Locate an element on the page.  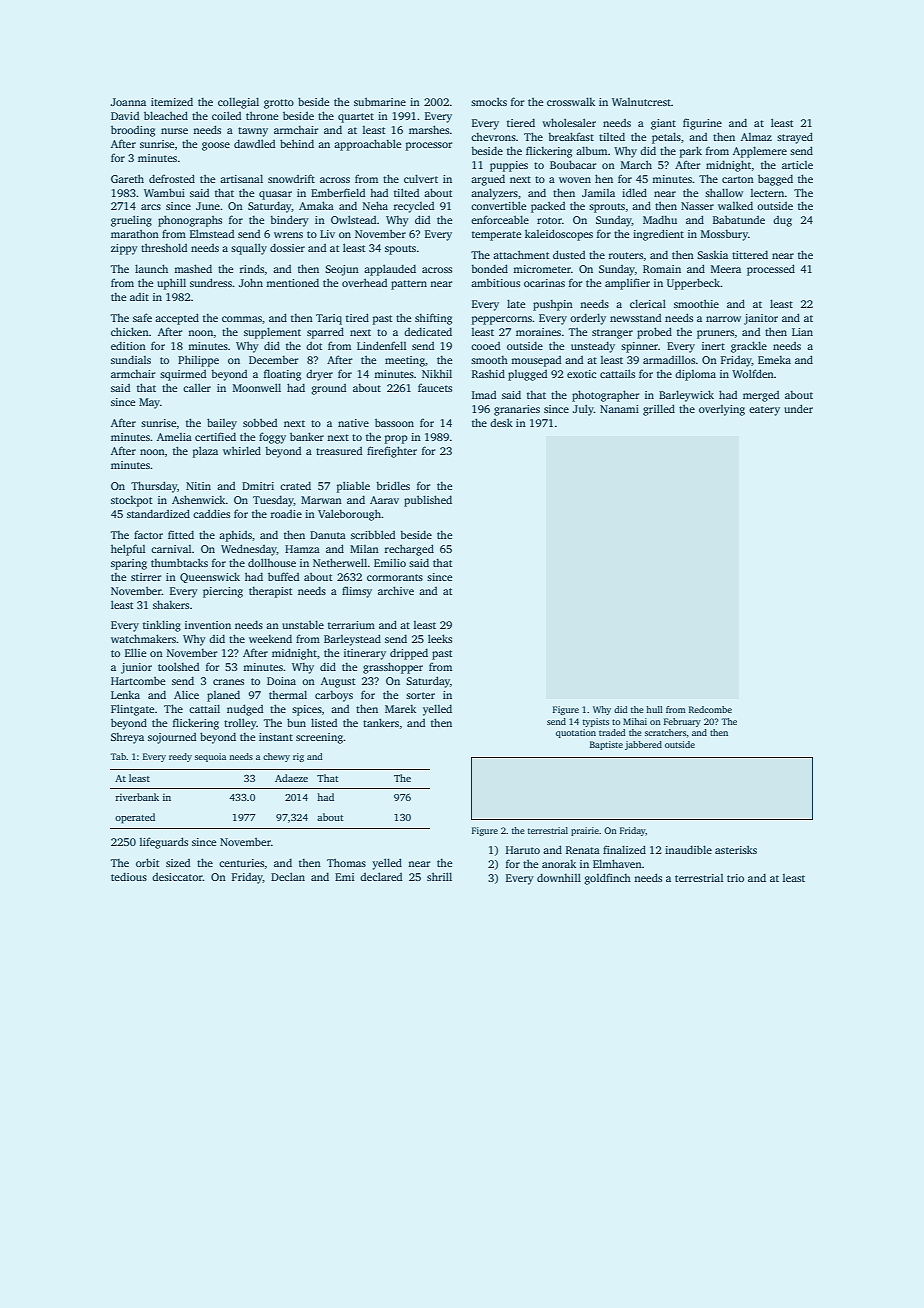
trio is located at coordinates (735, 878).
